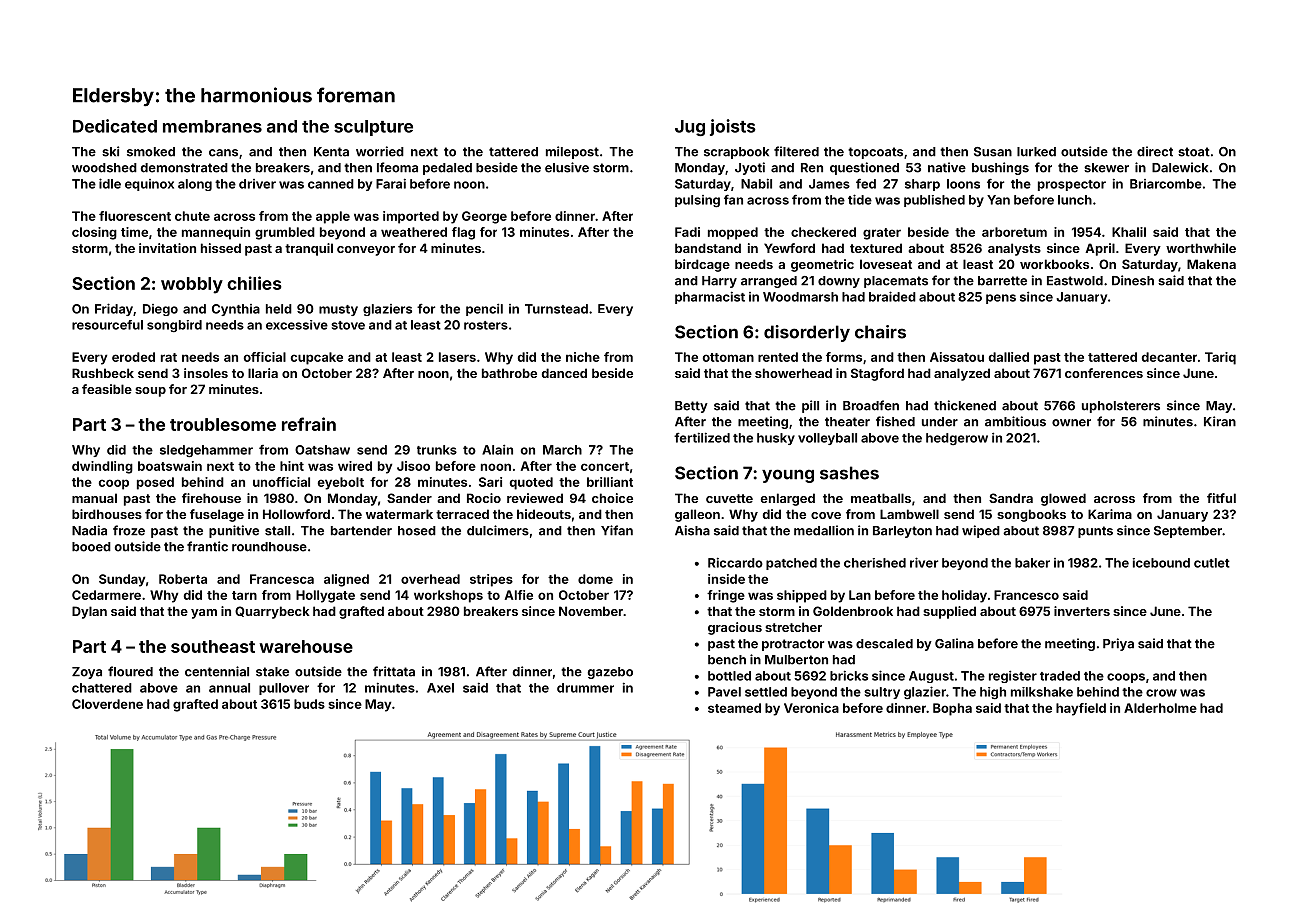 The width and height of the screenshot is (1308, 924). What do you see at coordinates (839, 282) in the screenshot?
I see `downy` at bounding box center [839, 282].
